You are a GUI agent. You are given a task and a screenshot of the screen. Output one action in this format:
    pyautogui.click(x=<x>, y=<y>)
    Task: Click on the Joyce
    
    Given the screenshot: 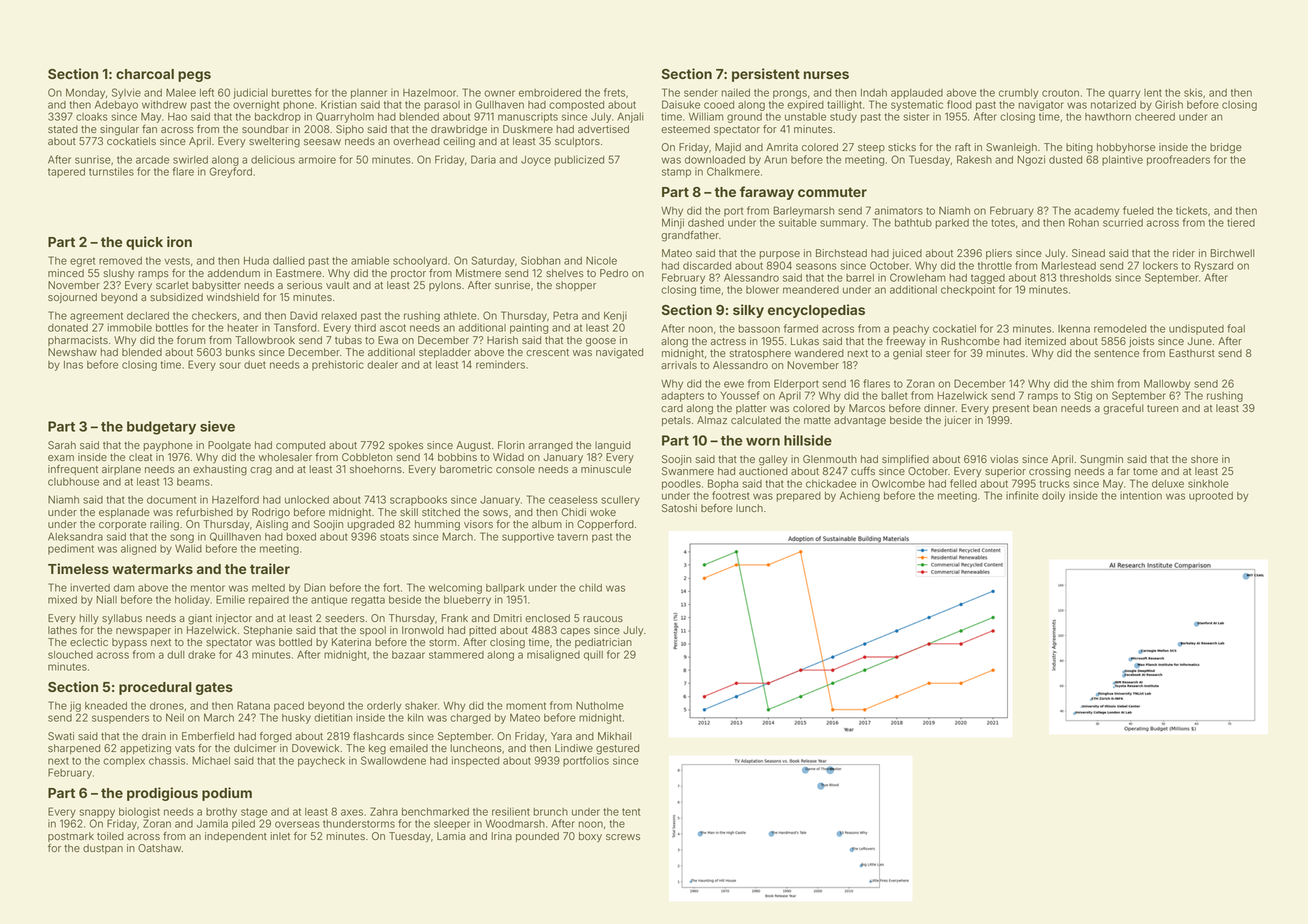 What is the action you would take?
    pyautogui.click(x=536, y=161)
